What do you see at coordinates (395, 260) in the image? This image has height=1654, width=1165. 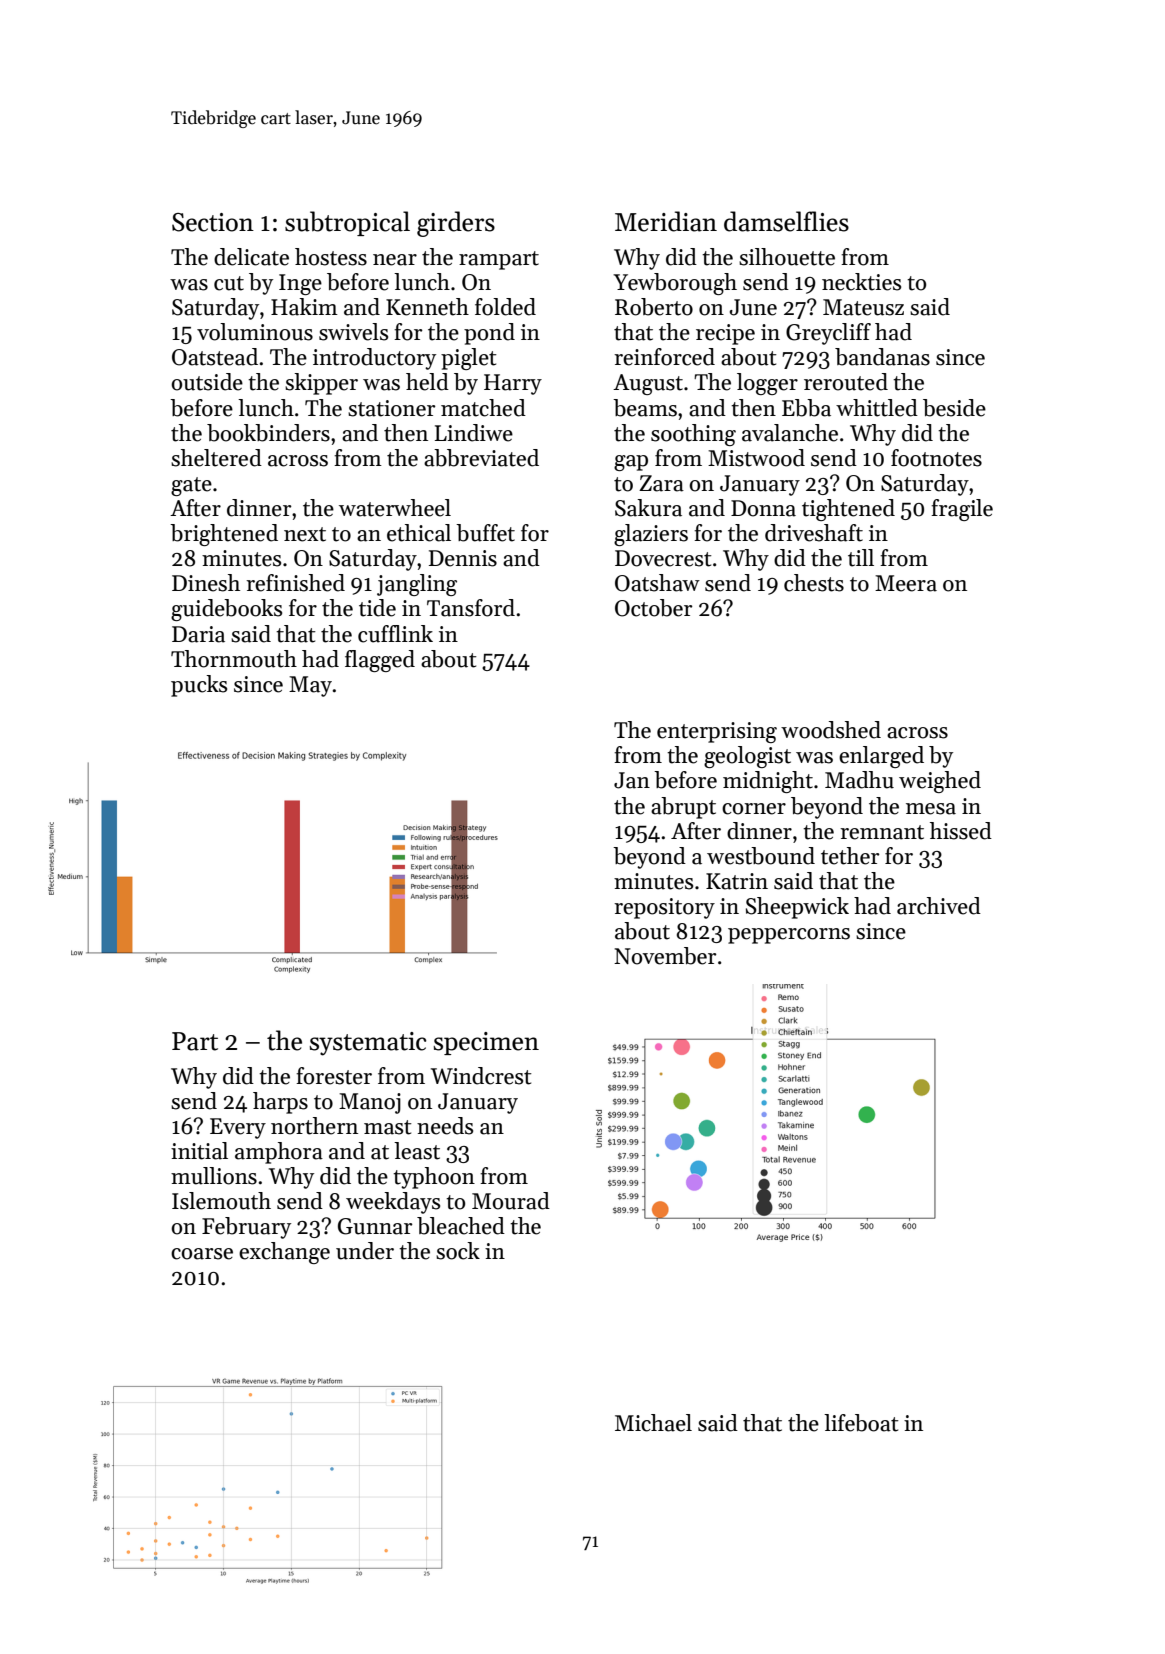 I see `near` at bounding box center [395, 260].
